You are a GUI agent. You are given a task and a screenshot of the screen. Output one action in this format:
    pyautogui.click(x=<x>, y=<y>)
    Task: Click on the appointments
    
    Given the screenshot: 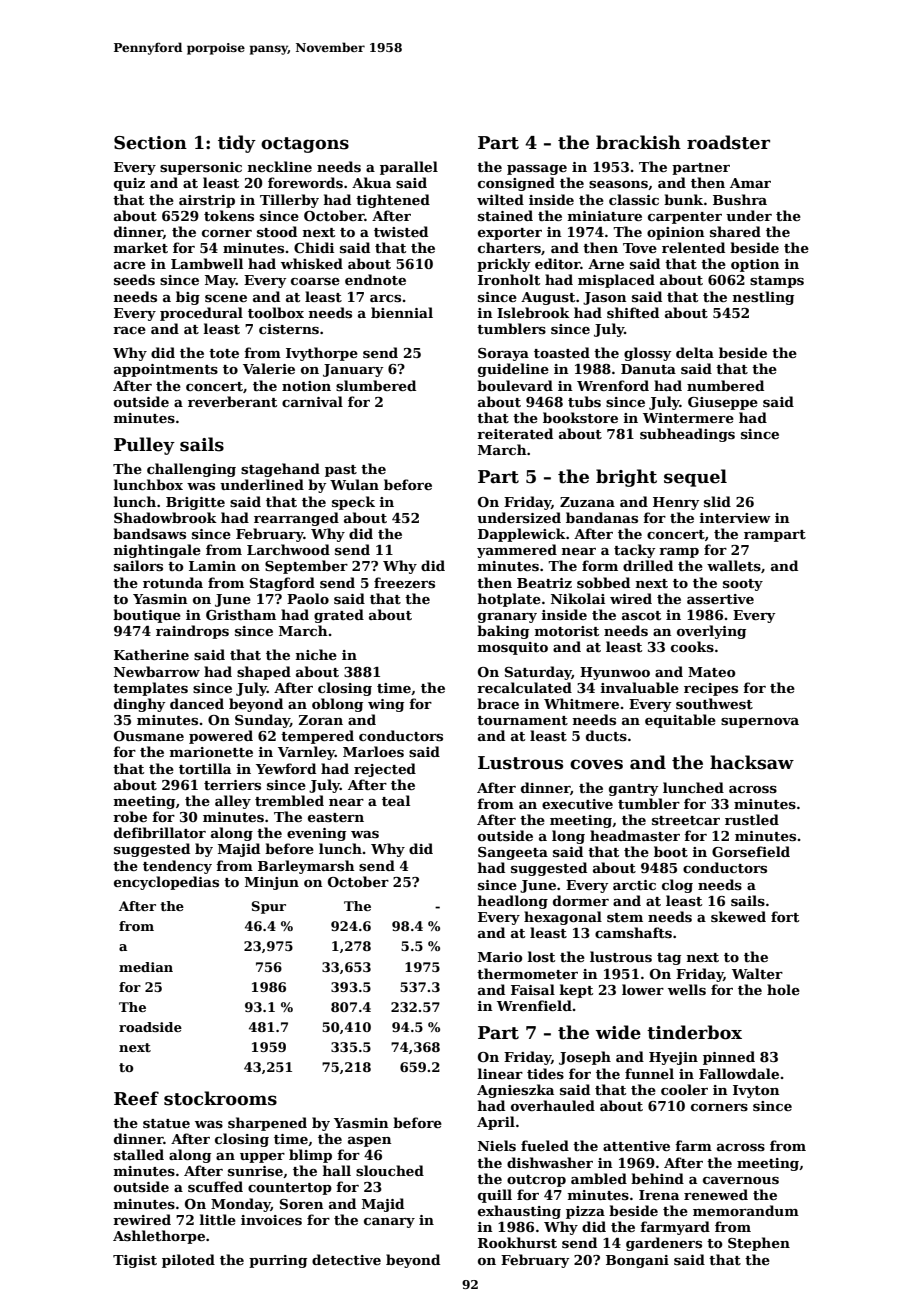 What is the action you would take?
    pyautogui.click(x=166, y=370)
